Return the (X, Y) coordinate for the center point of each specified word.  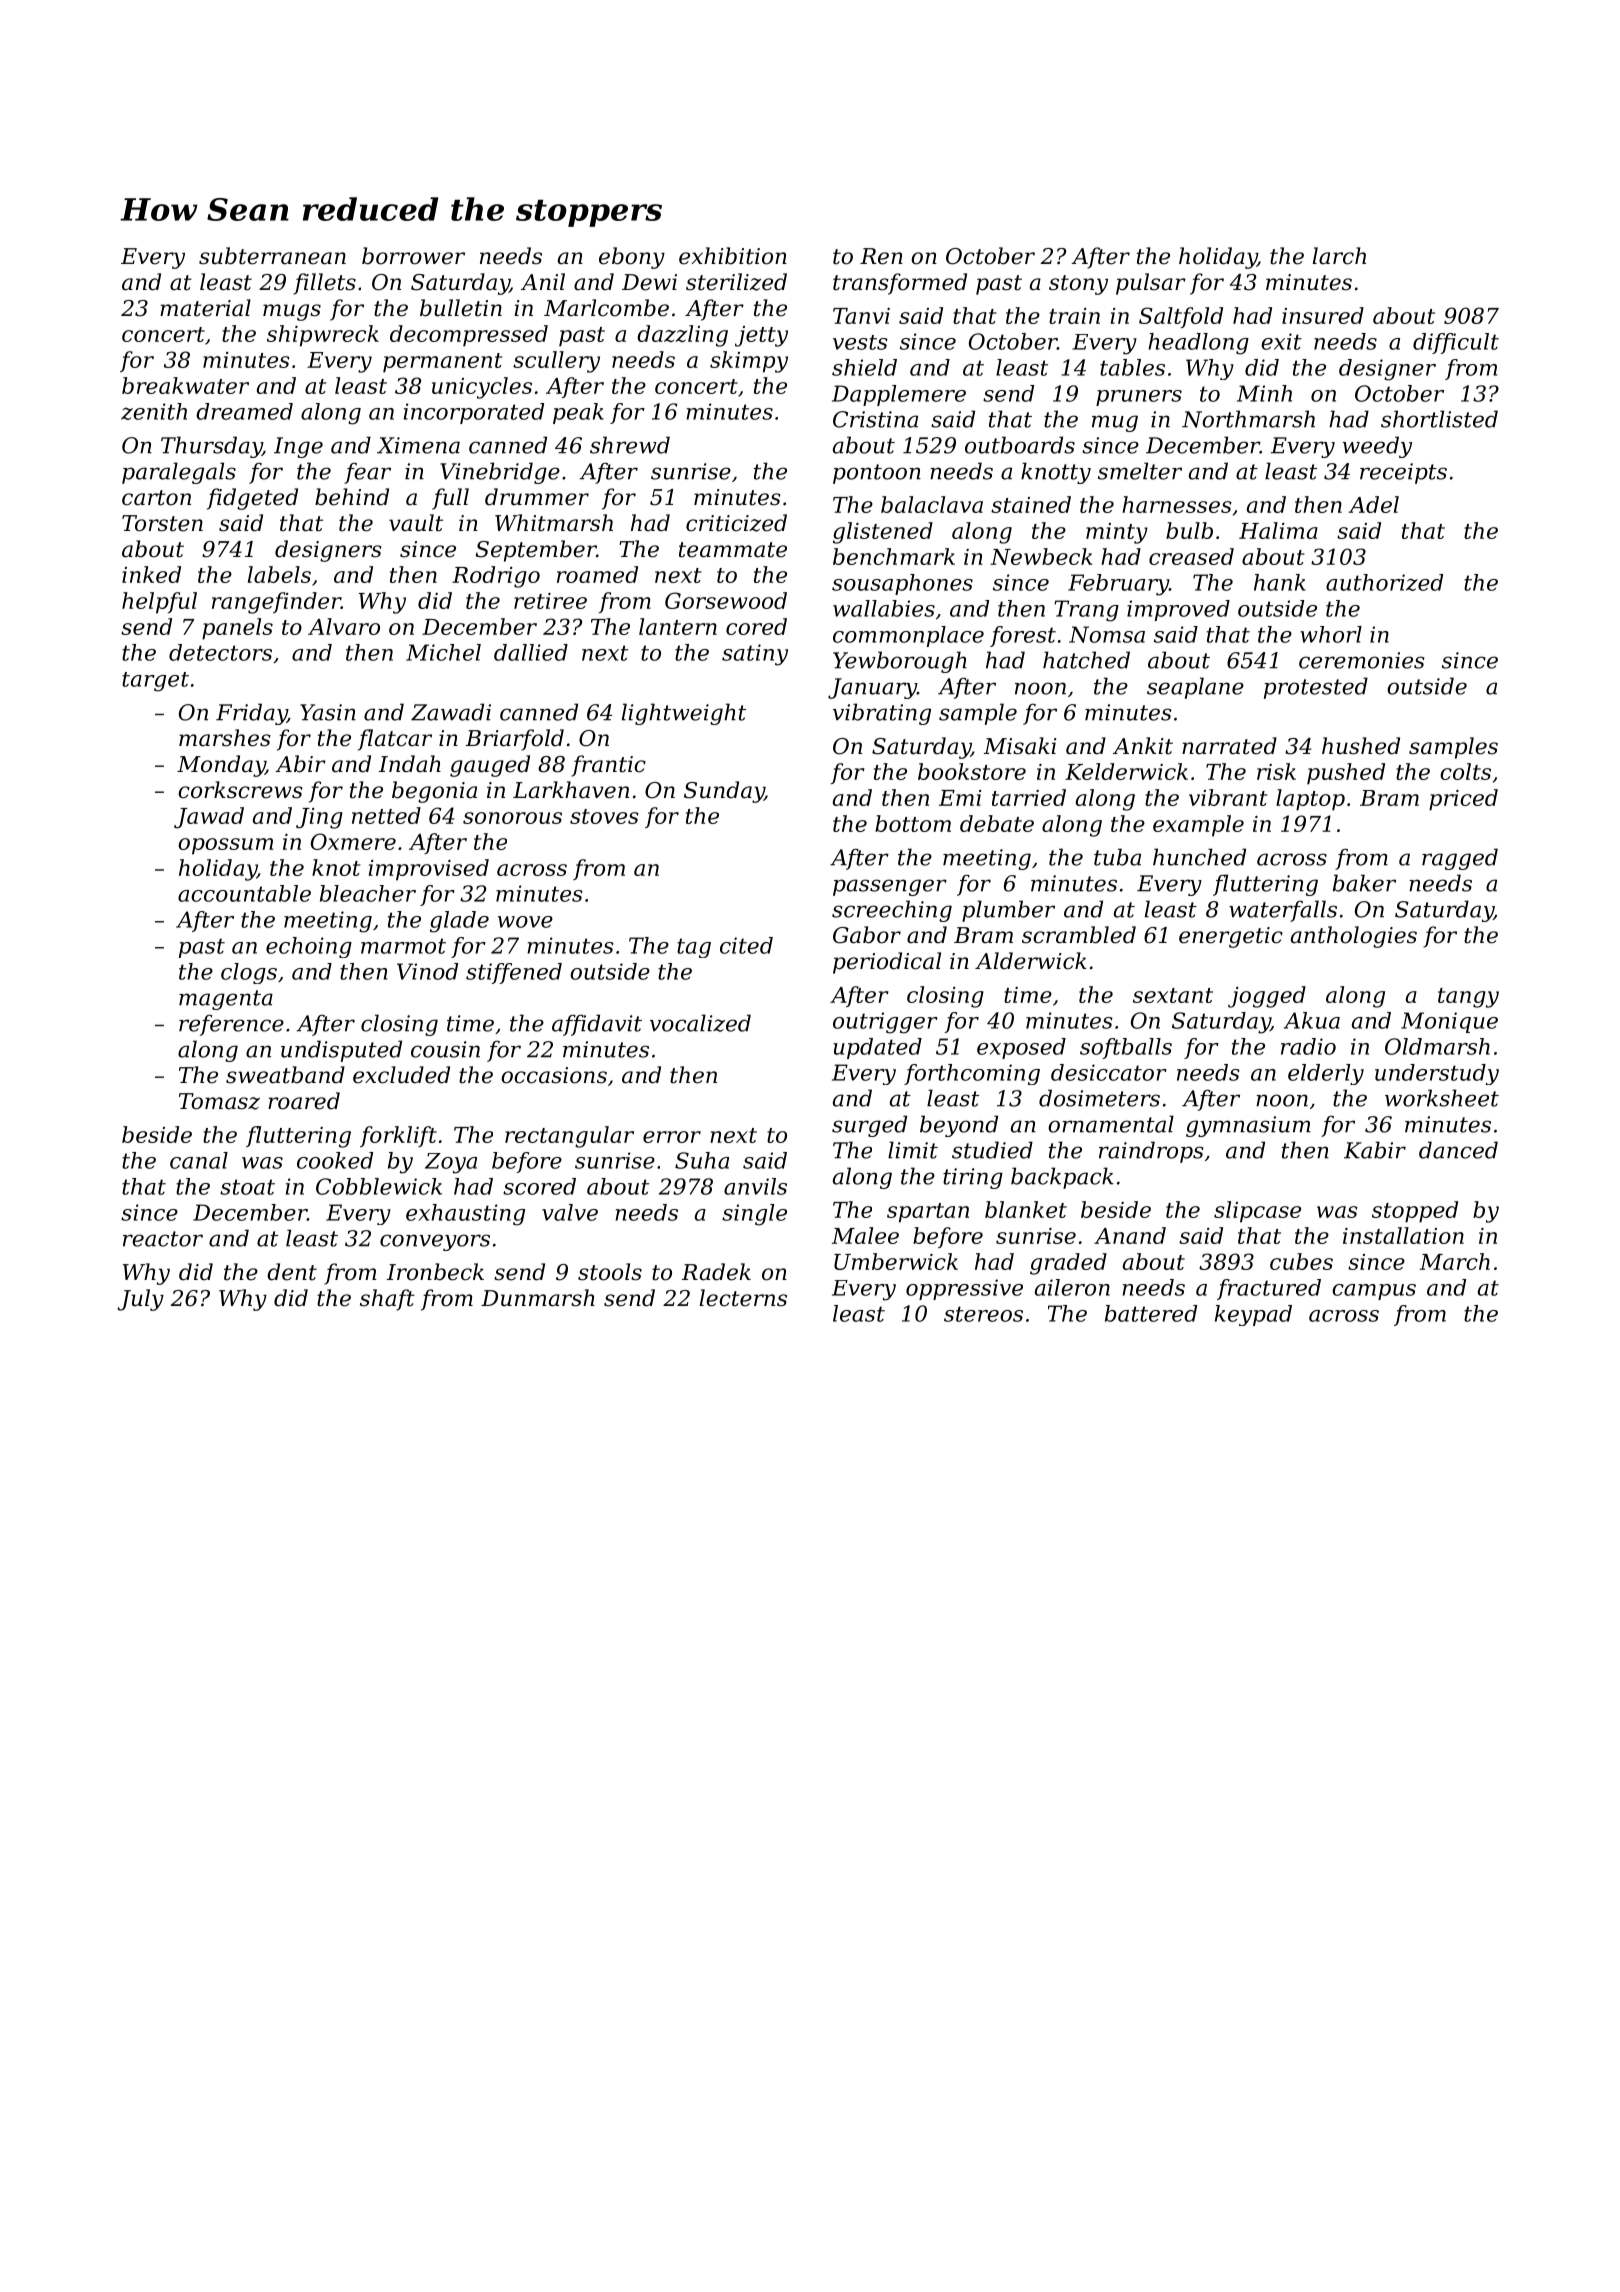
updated (877, 1048)
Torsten (162, 523)
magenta (226, 1000)
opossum (225, 846)
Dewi (649, 282)
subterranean (272, 256)
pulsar (1151, 284)
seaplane (1195, 688)
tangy (1468, 998)
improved (1178, 610)
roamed (597, 574)
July (140, 1300)
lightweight (684, 714)
